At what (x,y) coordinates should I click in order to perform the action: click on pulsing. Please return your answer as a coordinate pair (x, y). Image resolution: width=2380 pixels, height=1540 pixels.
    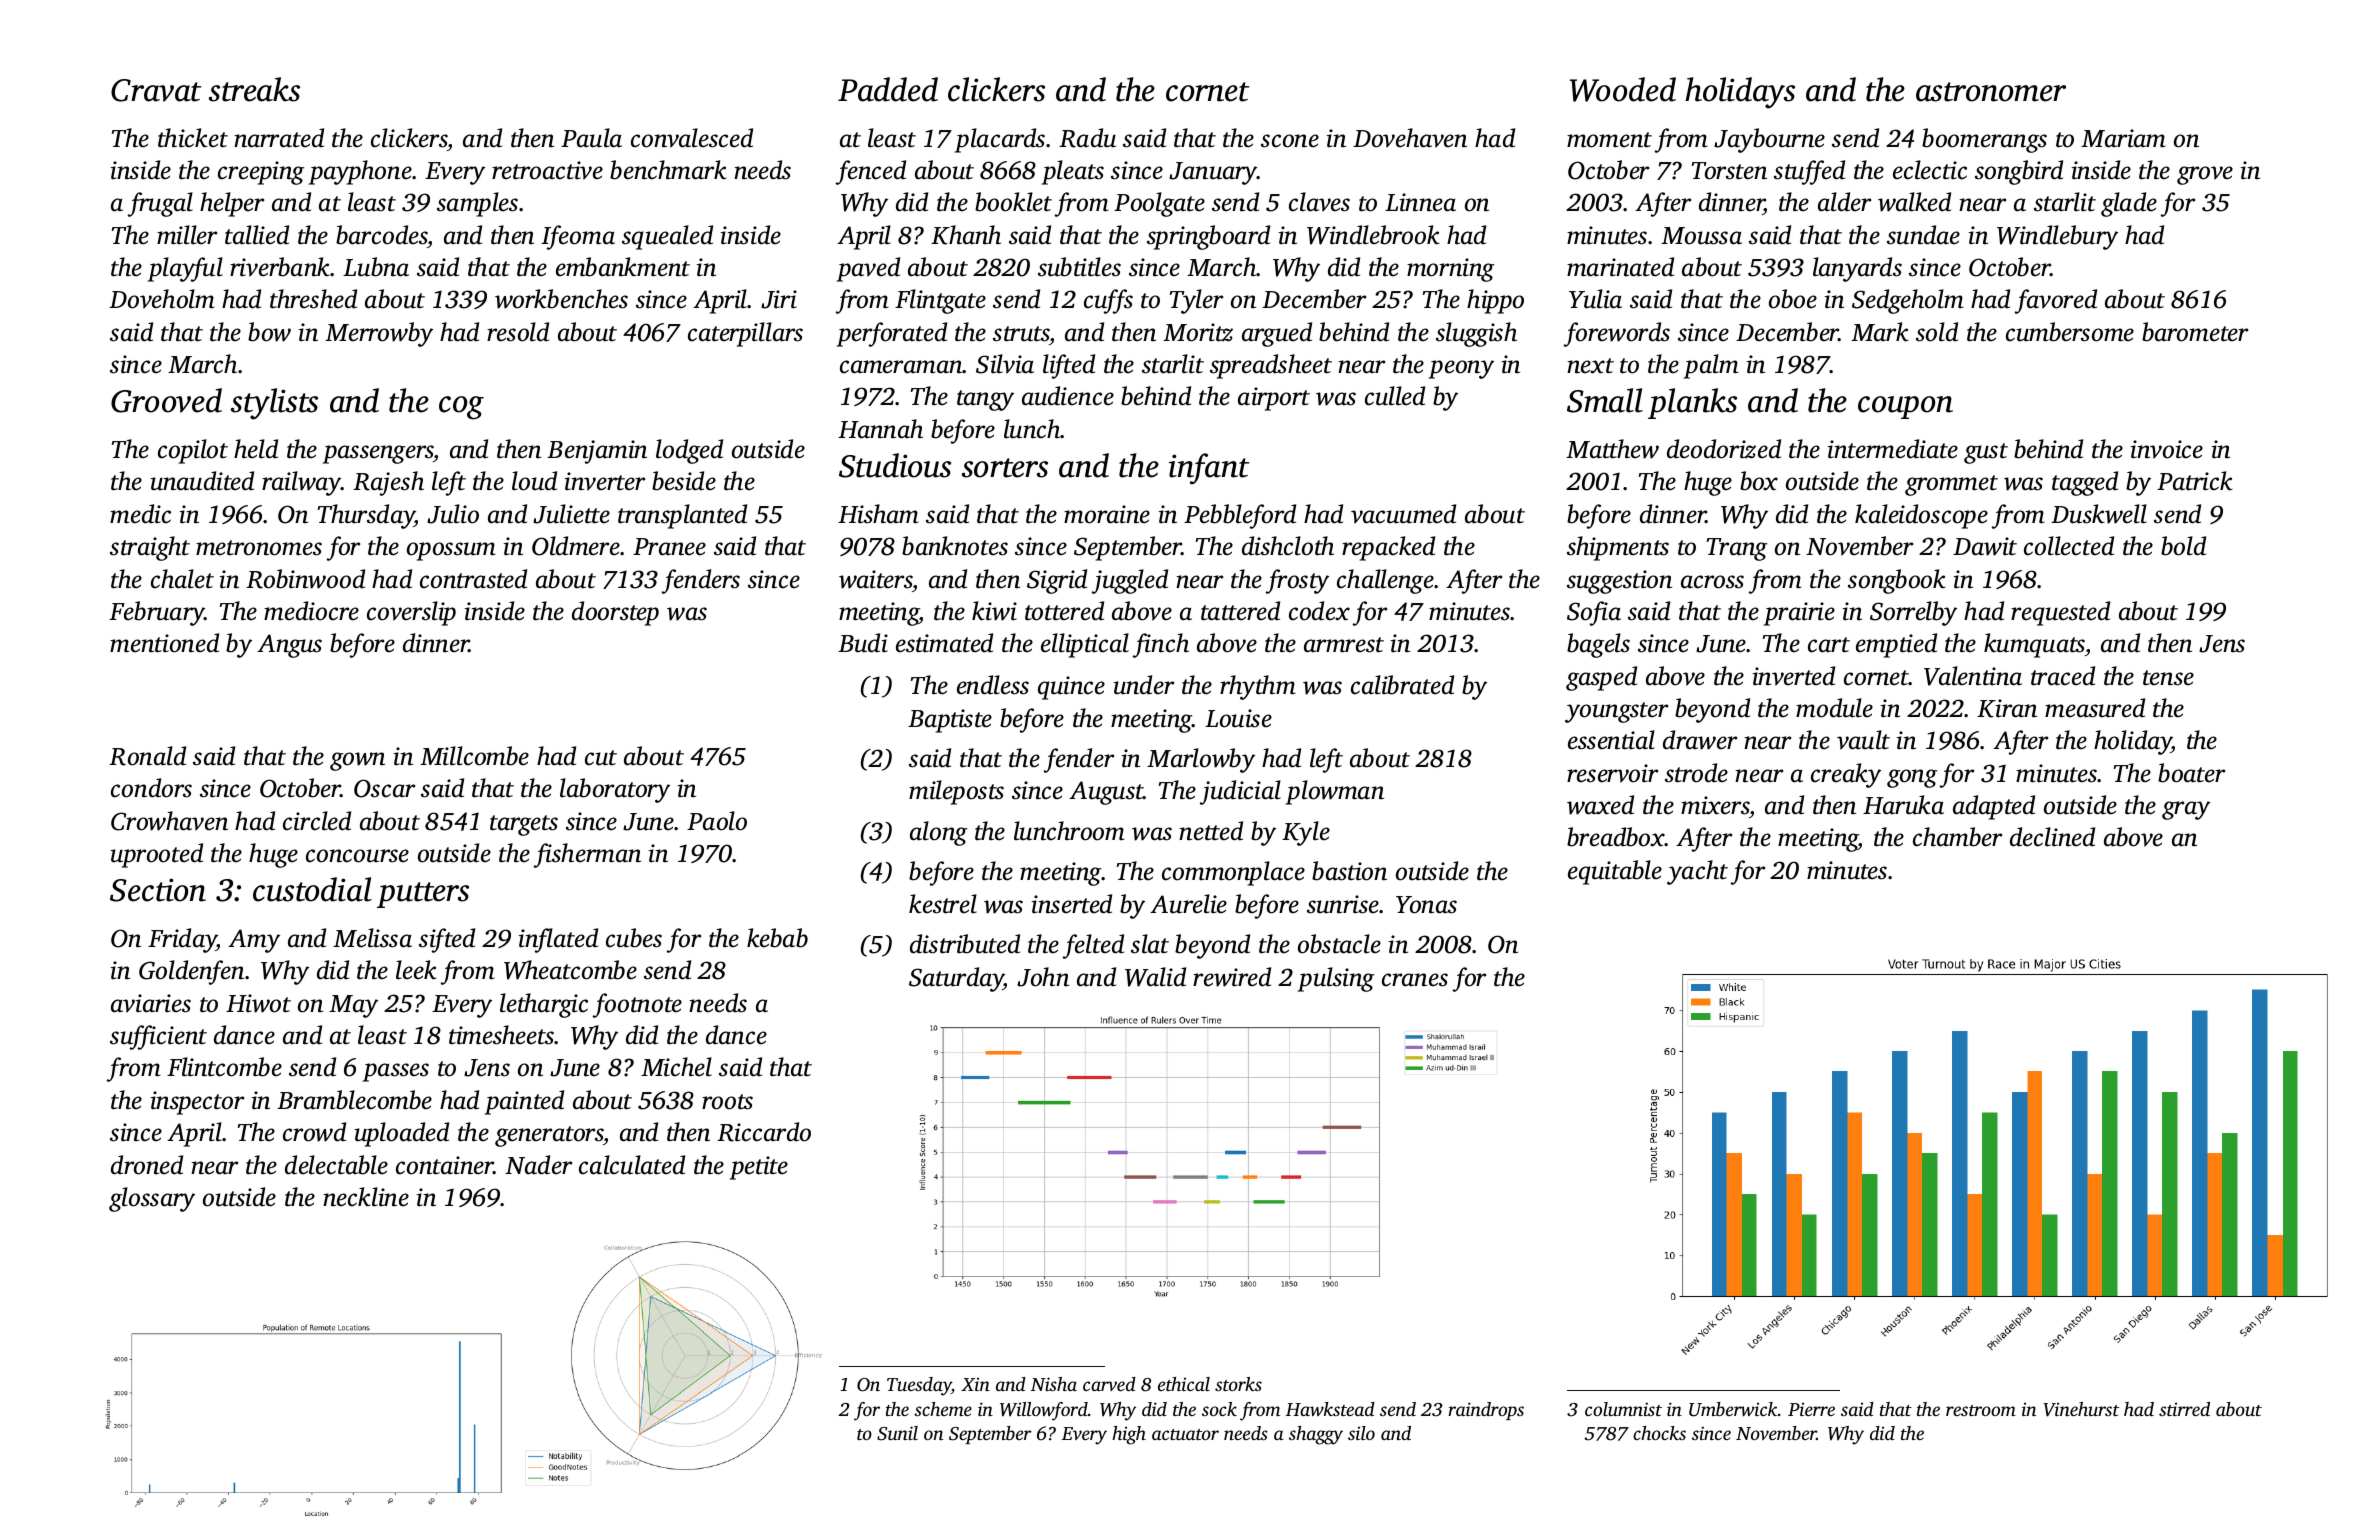
    Looking at the image, I should click on (1336, 979).
